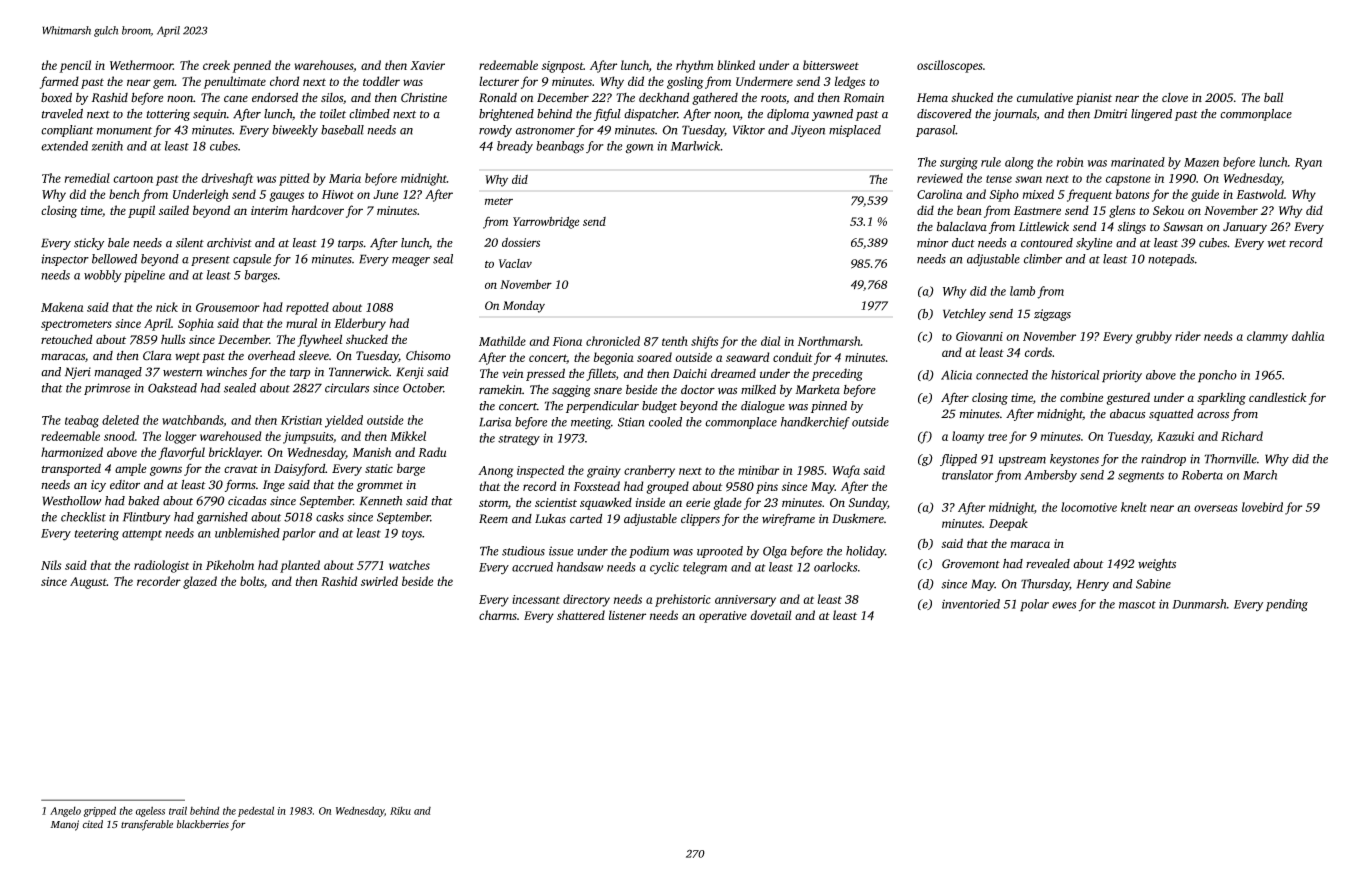  What do you see at coordinates (1287, 605) in the screenshot?
I see `pending` at bounding box center [1287, 605].
